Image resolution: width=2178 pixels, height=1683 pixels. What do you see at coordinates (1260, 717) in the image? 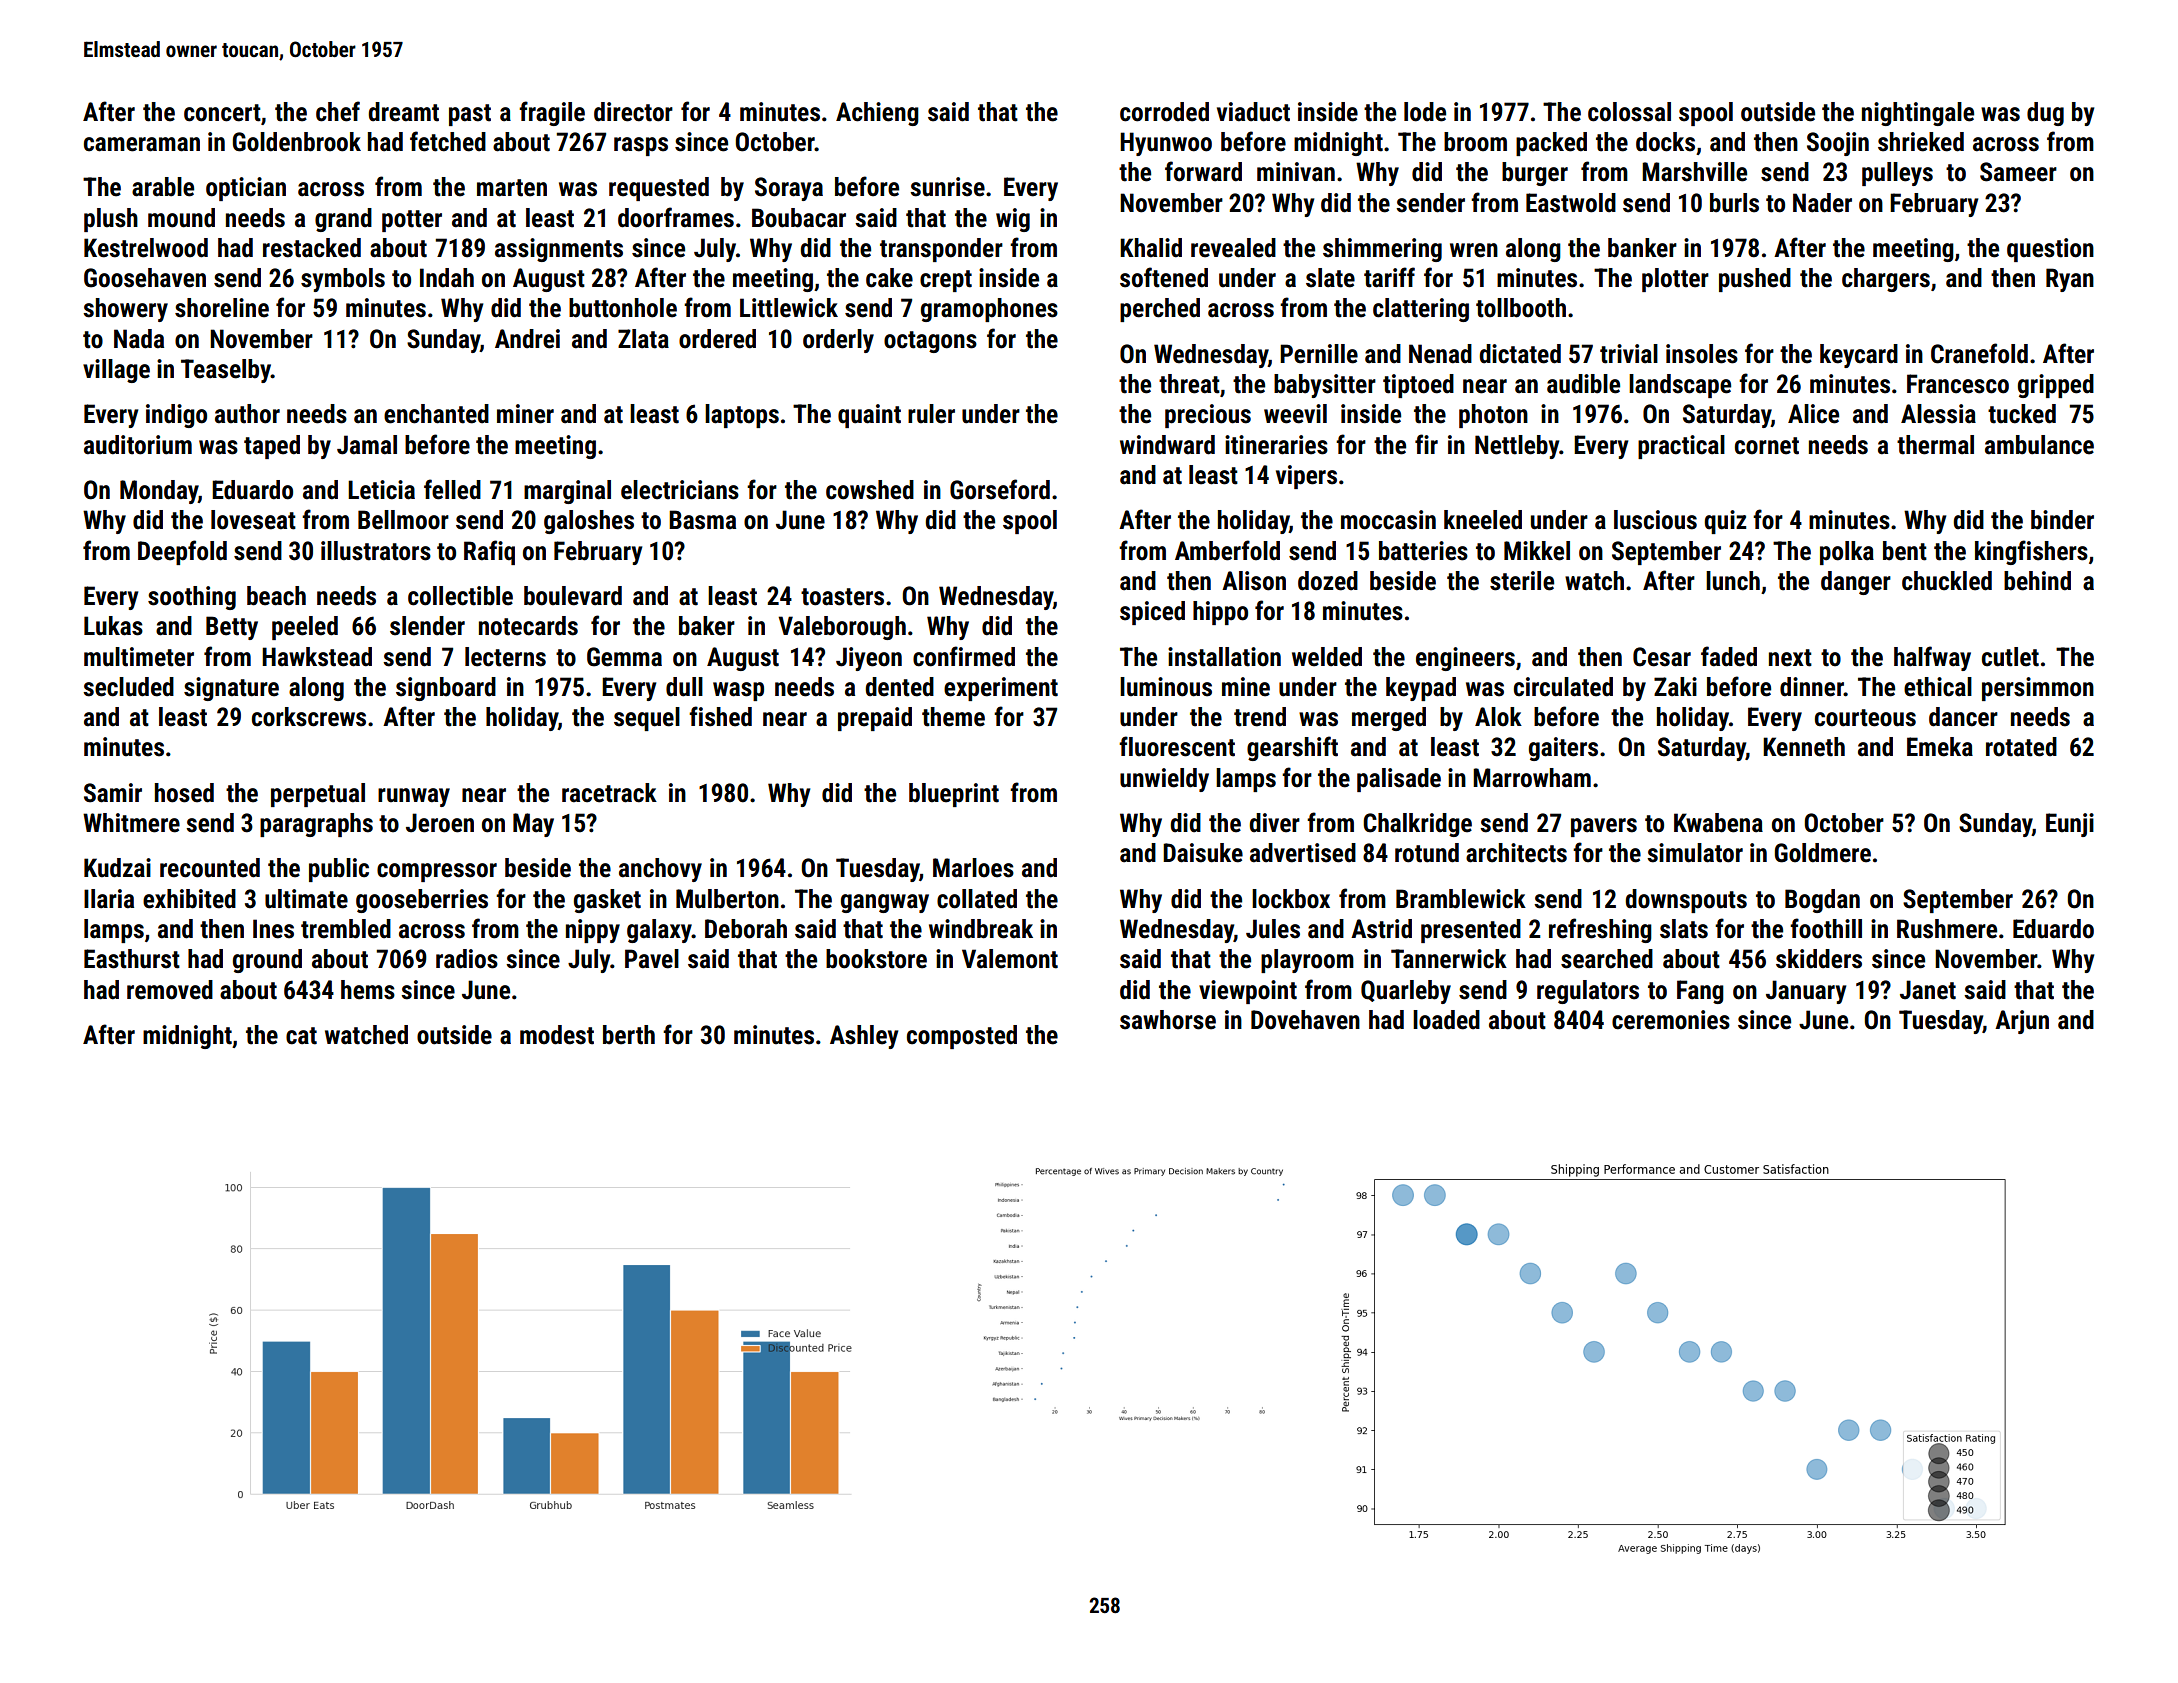
I see `trend` at bounding box center [1260, 717].
